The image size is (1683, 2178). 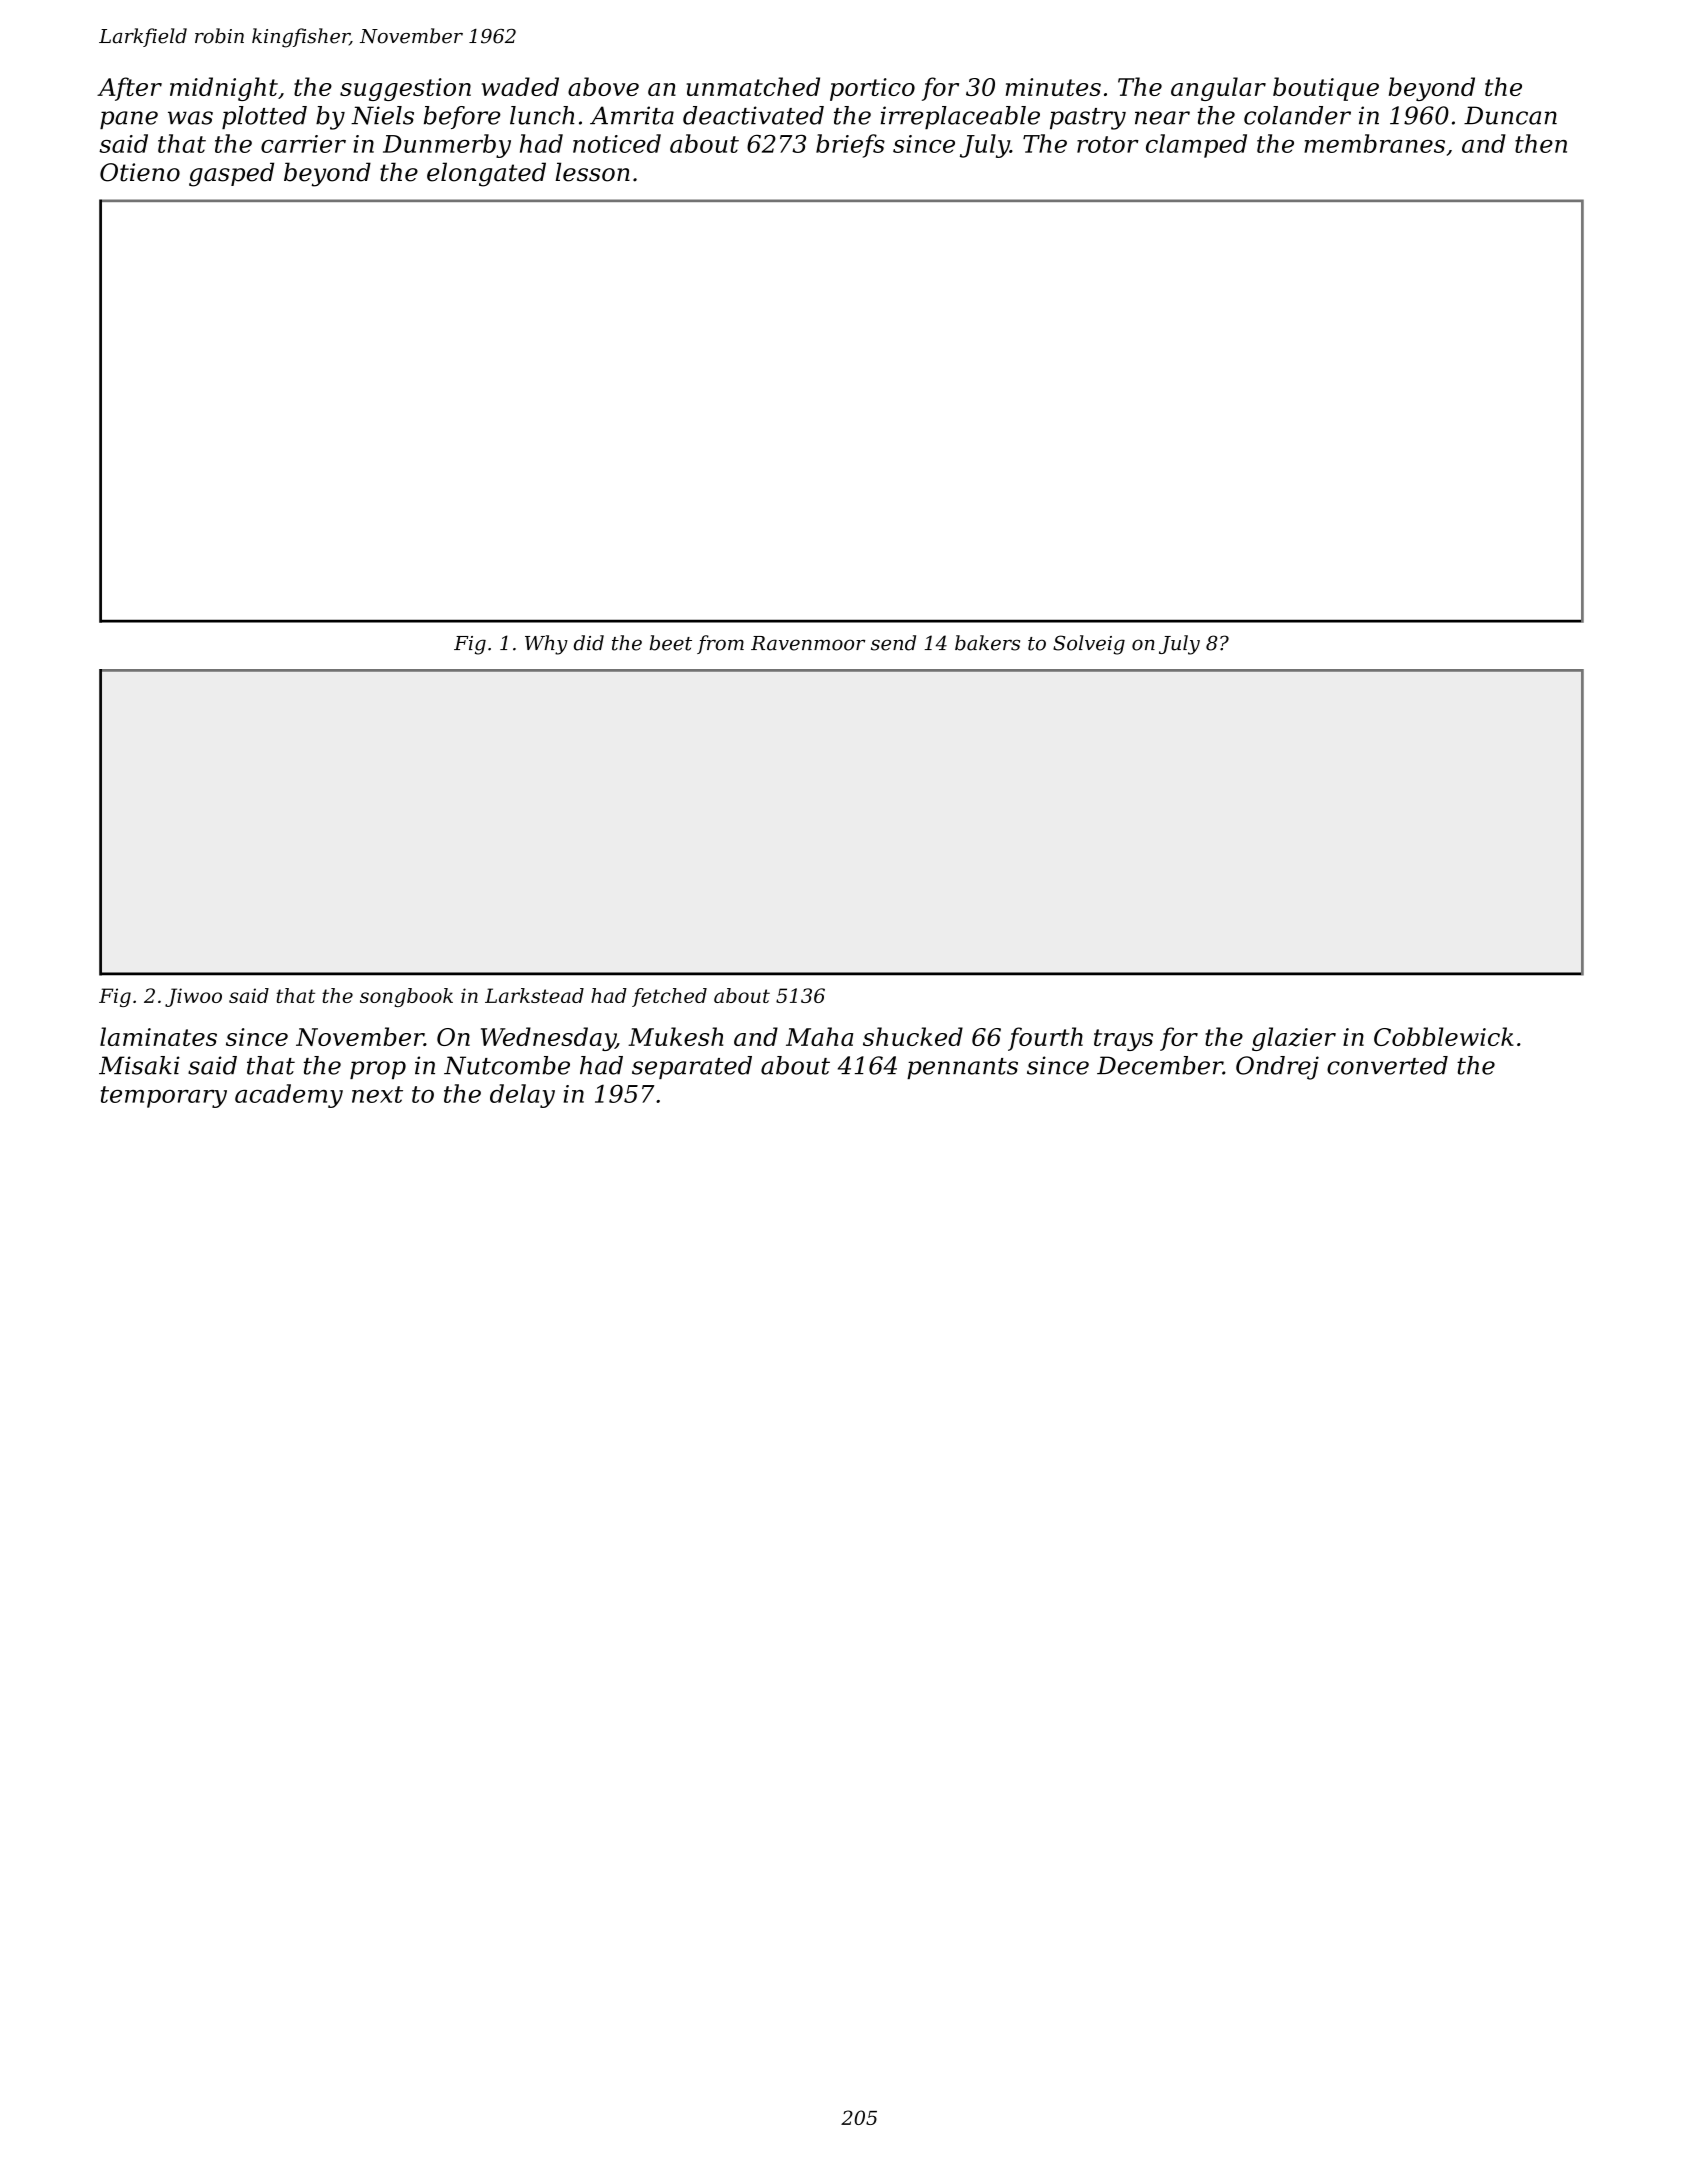 I want to click on send, so click(x=893, y=643).
